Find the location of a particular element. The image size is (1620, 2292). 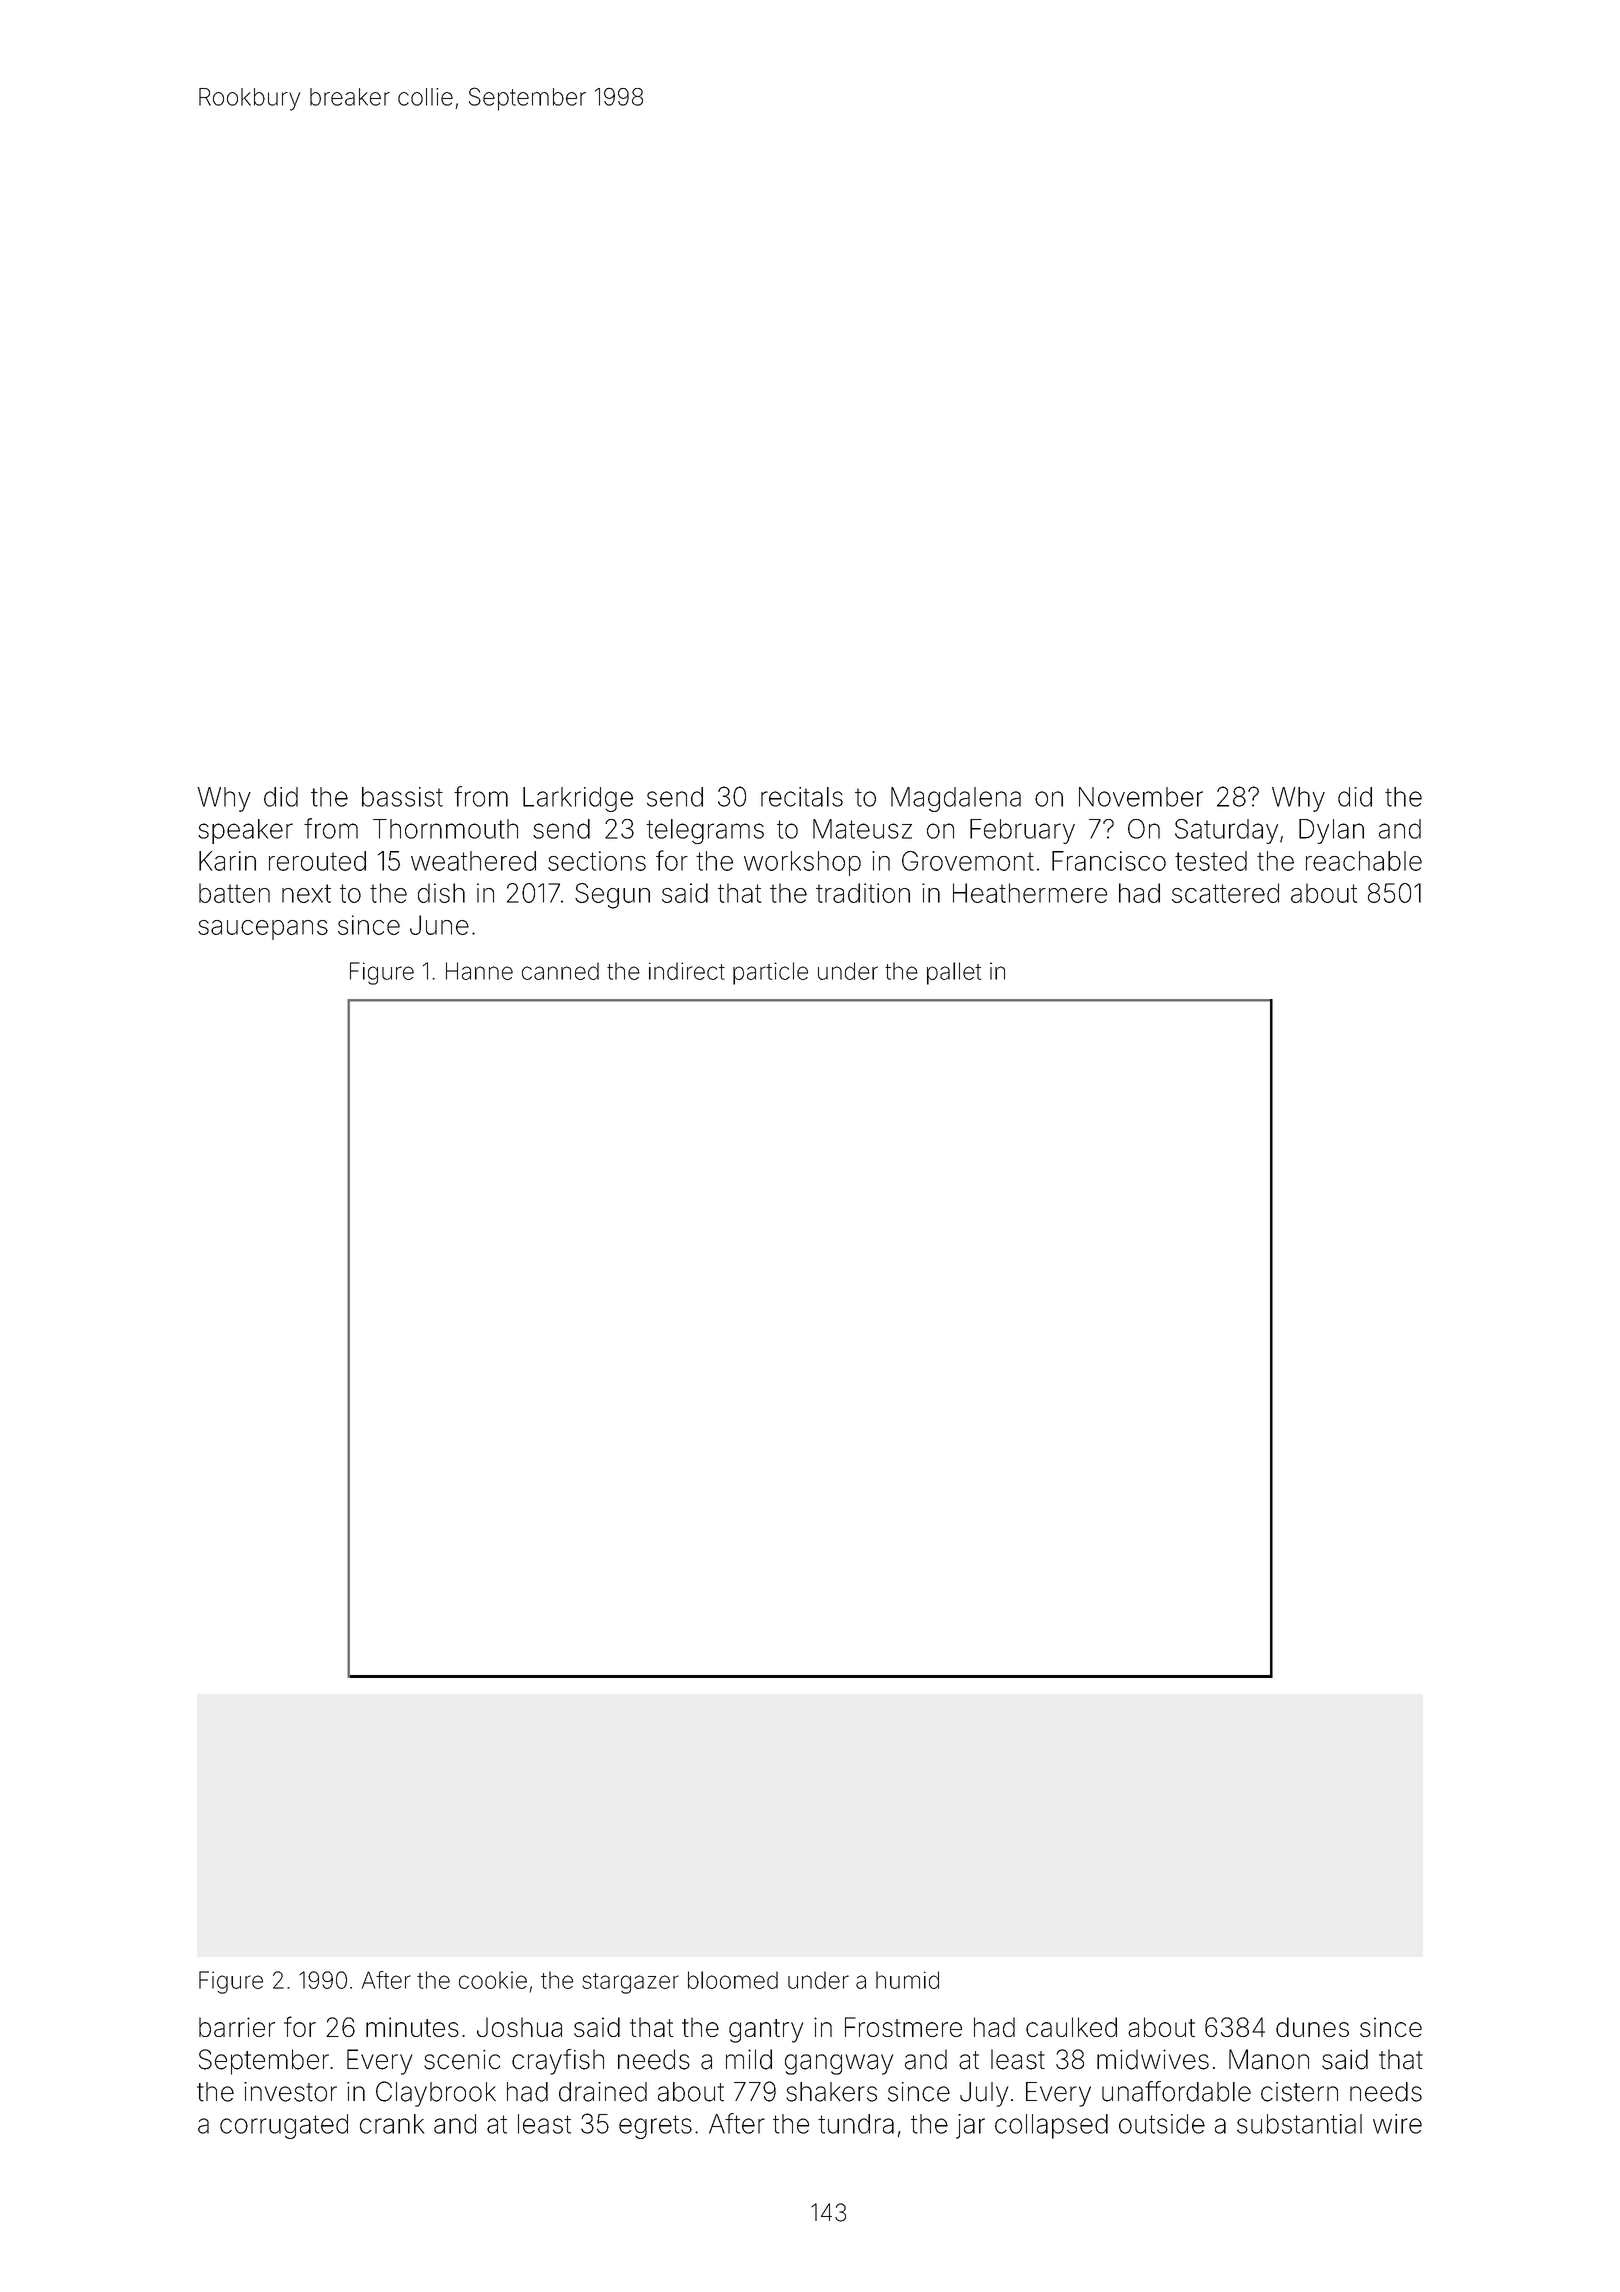

corrugated is located at coordinates (284, 2126).
